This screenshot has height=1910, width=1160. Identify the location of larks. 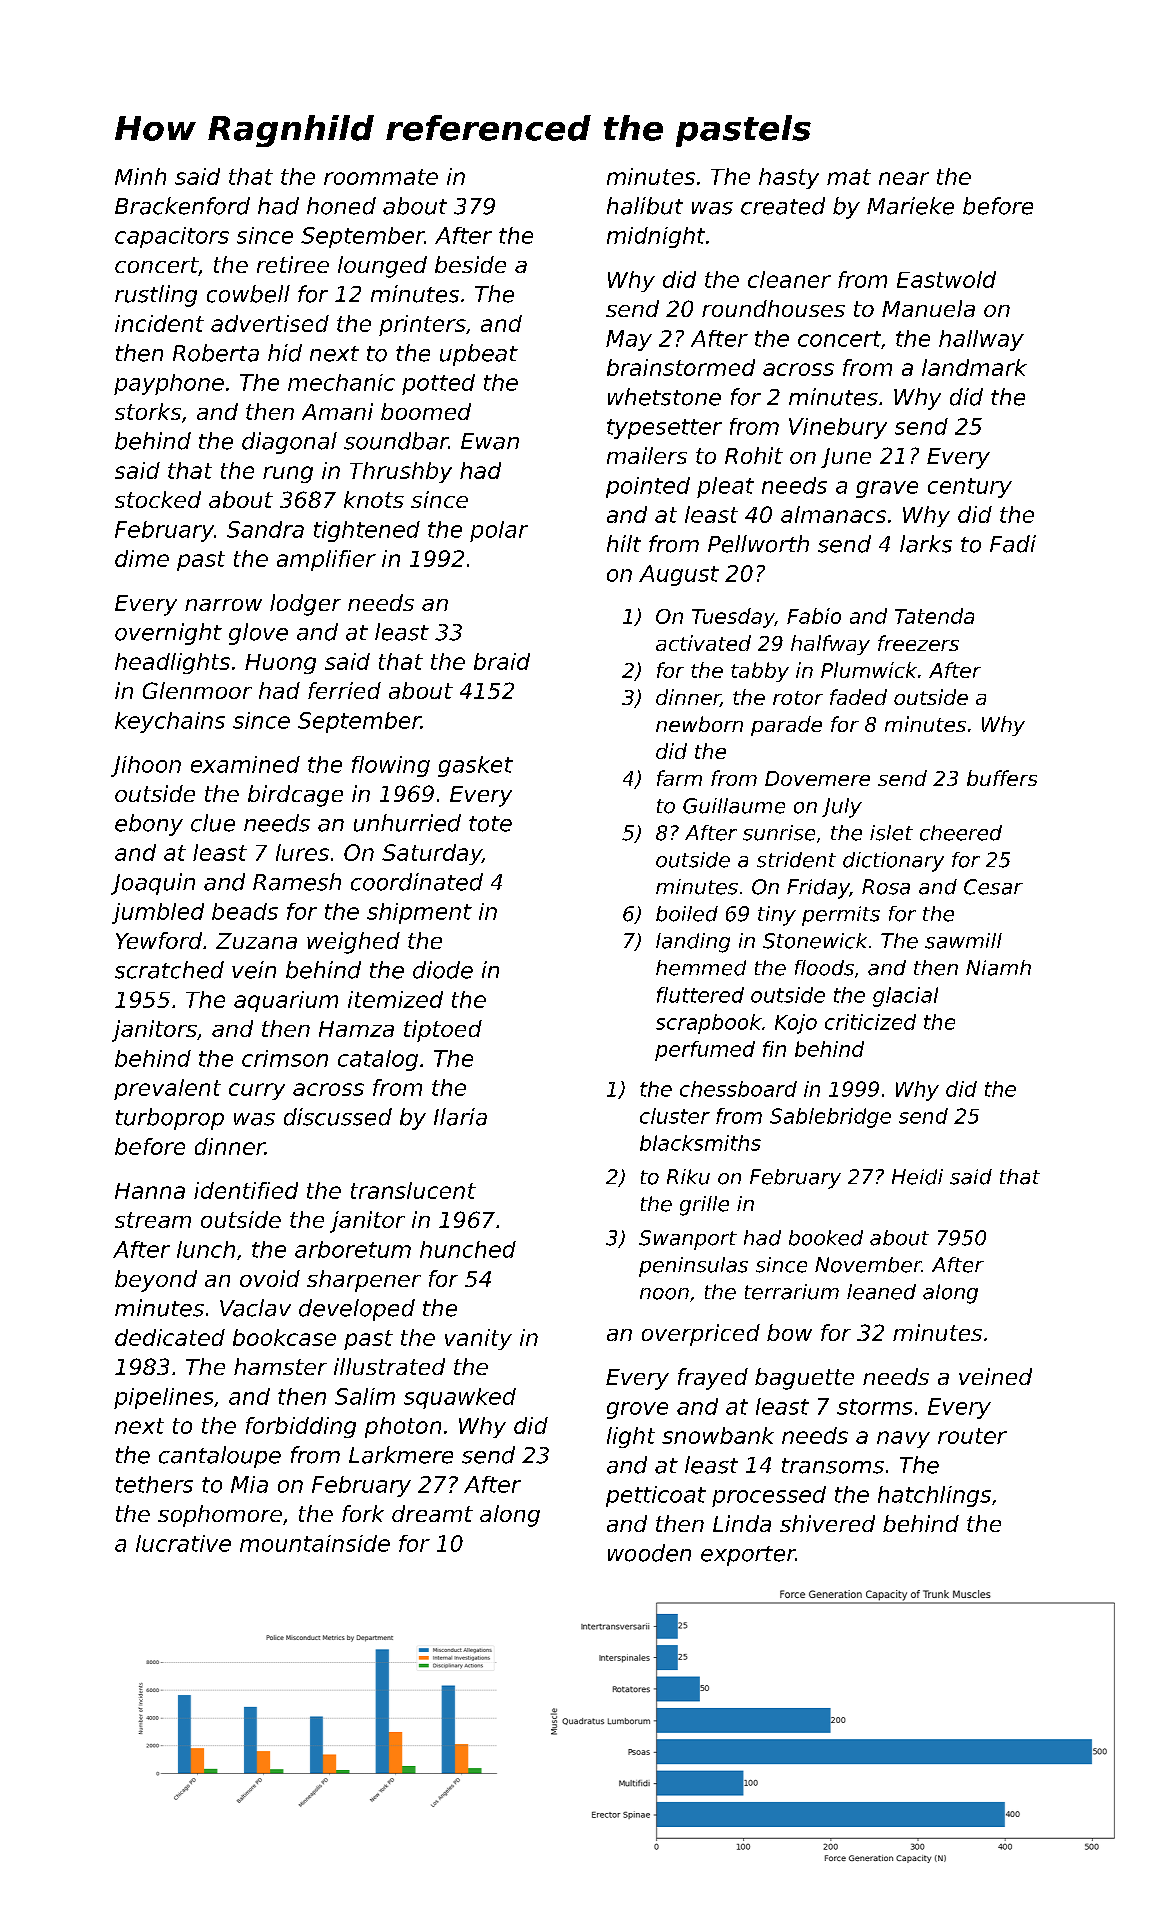
(926, 544).
